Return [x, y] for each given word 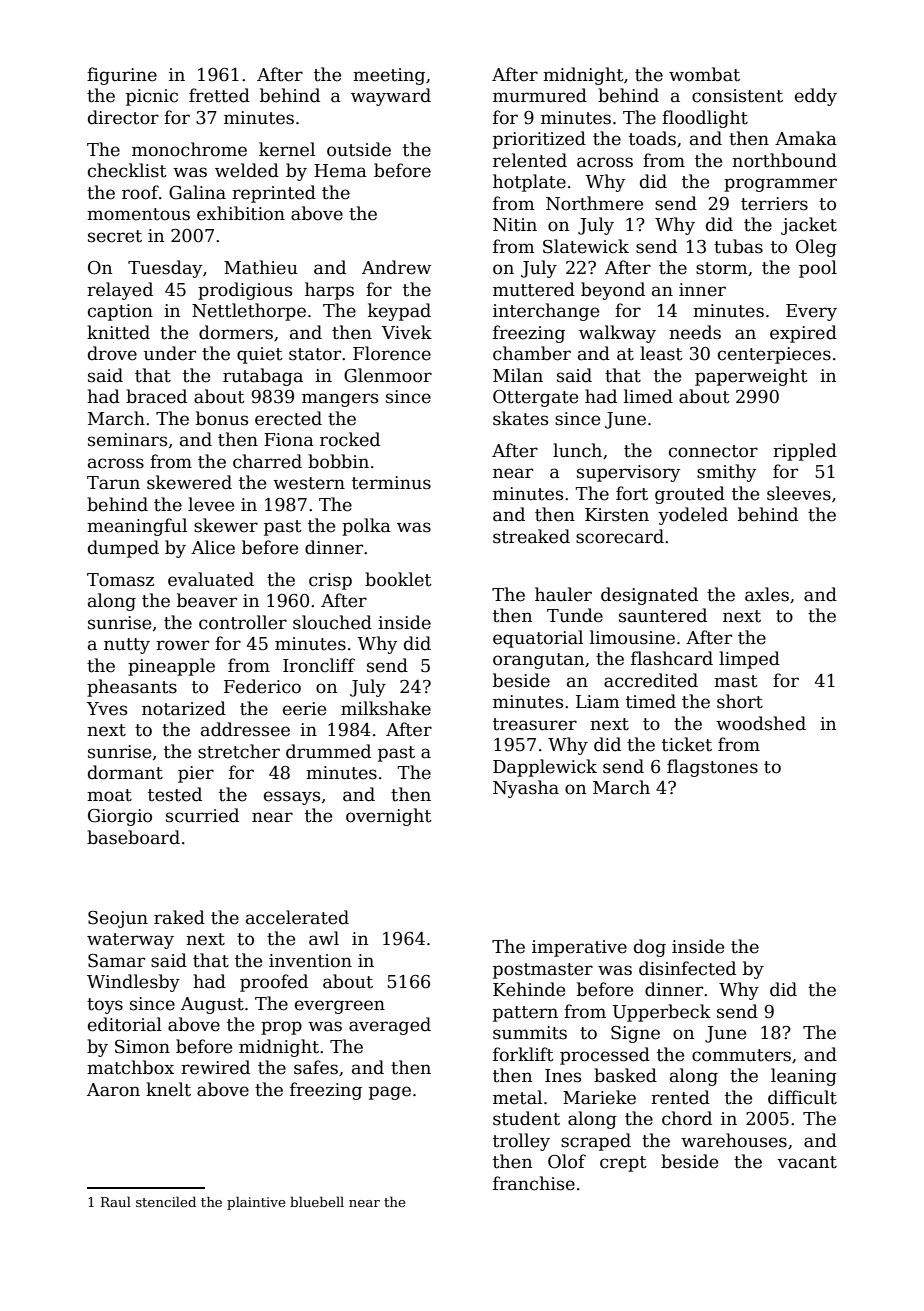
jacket [809, 226]
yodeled [693, 516]
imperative [579, 948]
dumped [123, 549]
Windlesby [133, 983]
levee [211, 504]
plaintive [256, 1203]
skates [520, 418]
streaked [531, 536]
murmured [540, 95]
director [123, 117]
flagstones [712, 768]
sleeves [799, 493]
